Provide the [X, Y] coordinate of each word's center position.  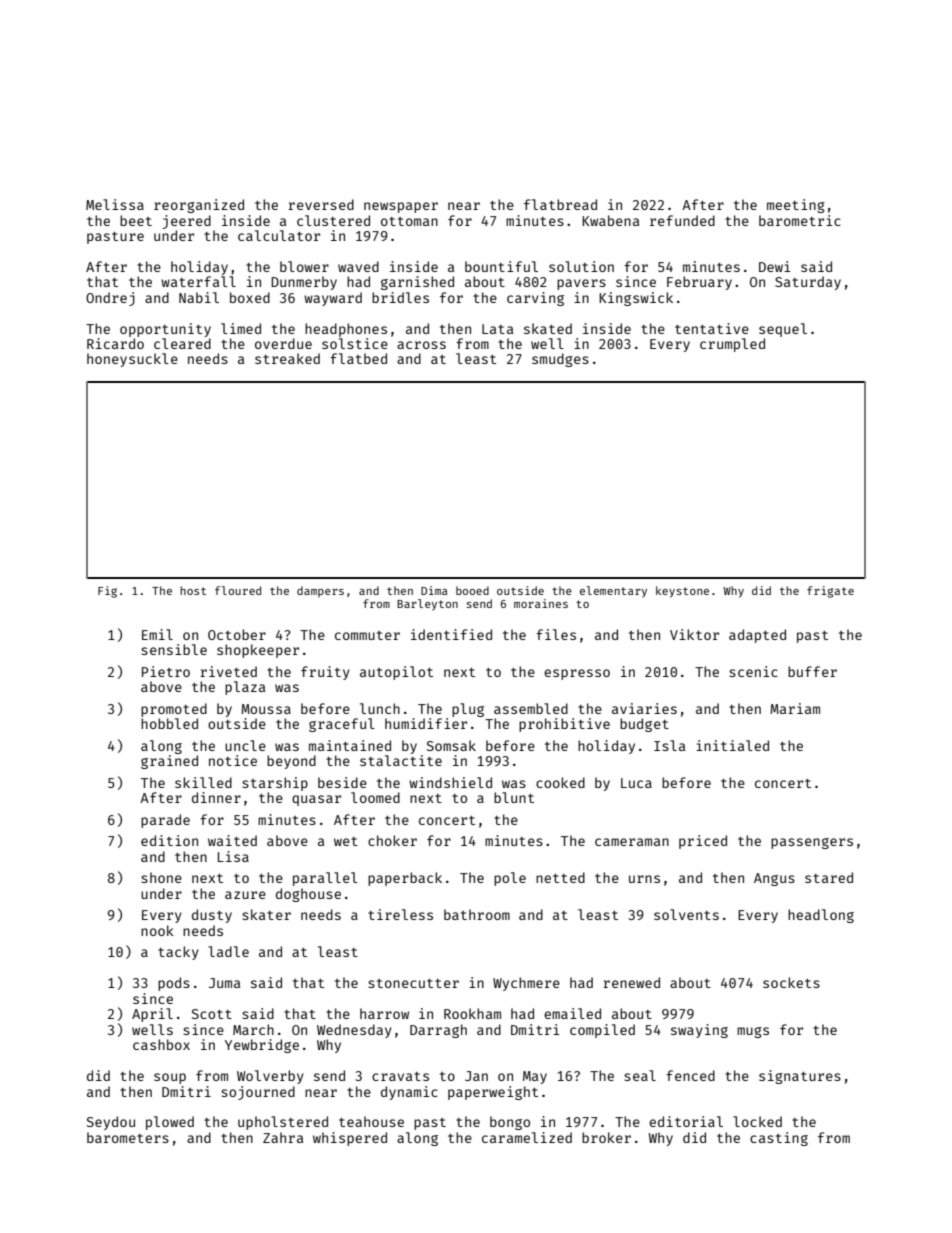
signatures [800, 1077]
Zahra [283, 1137]
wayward [333, 299]
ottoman [409, 221]
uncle [245, 745]
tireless [400, 914]
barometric [800, 220]
